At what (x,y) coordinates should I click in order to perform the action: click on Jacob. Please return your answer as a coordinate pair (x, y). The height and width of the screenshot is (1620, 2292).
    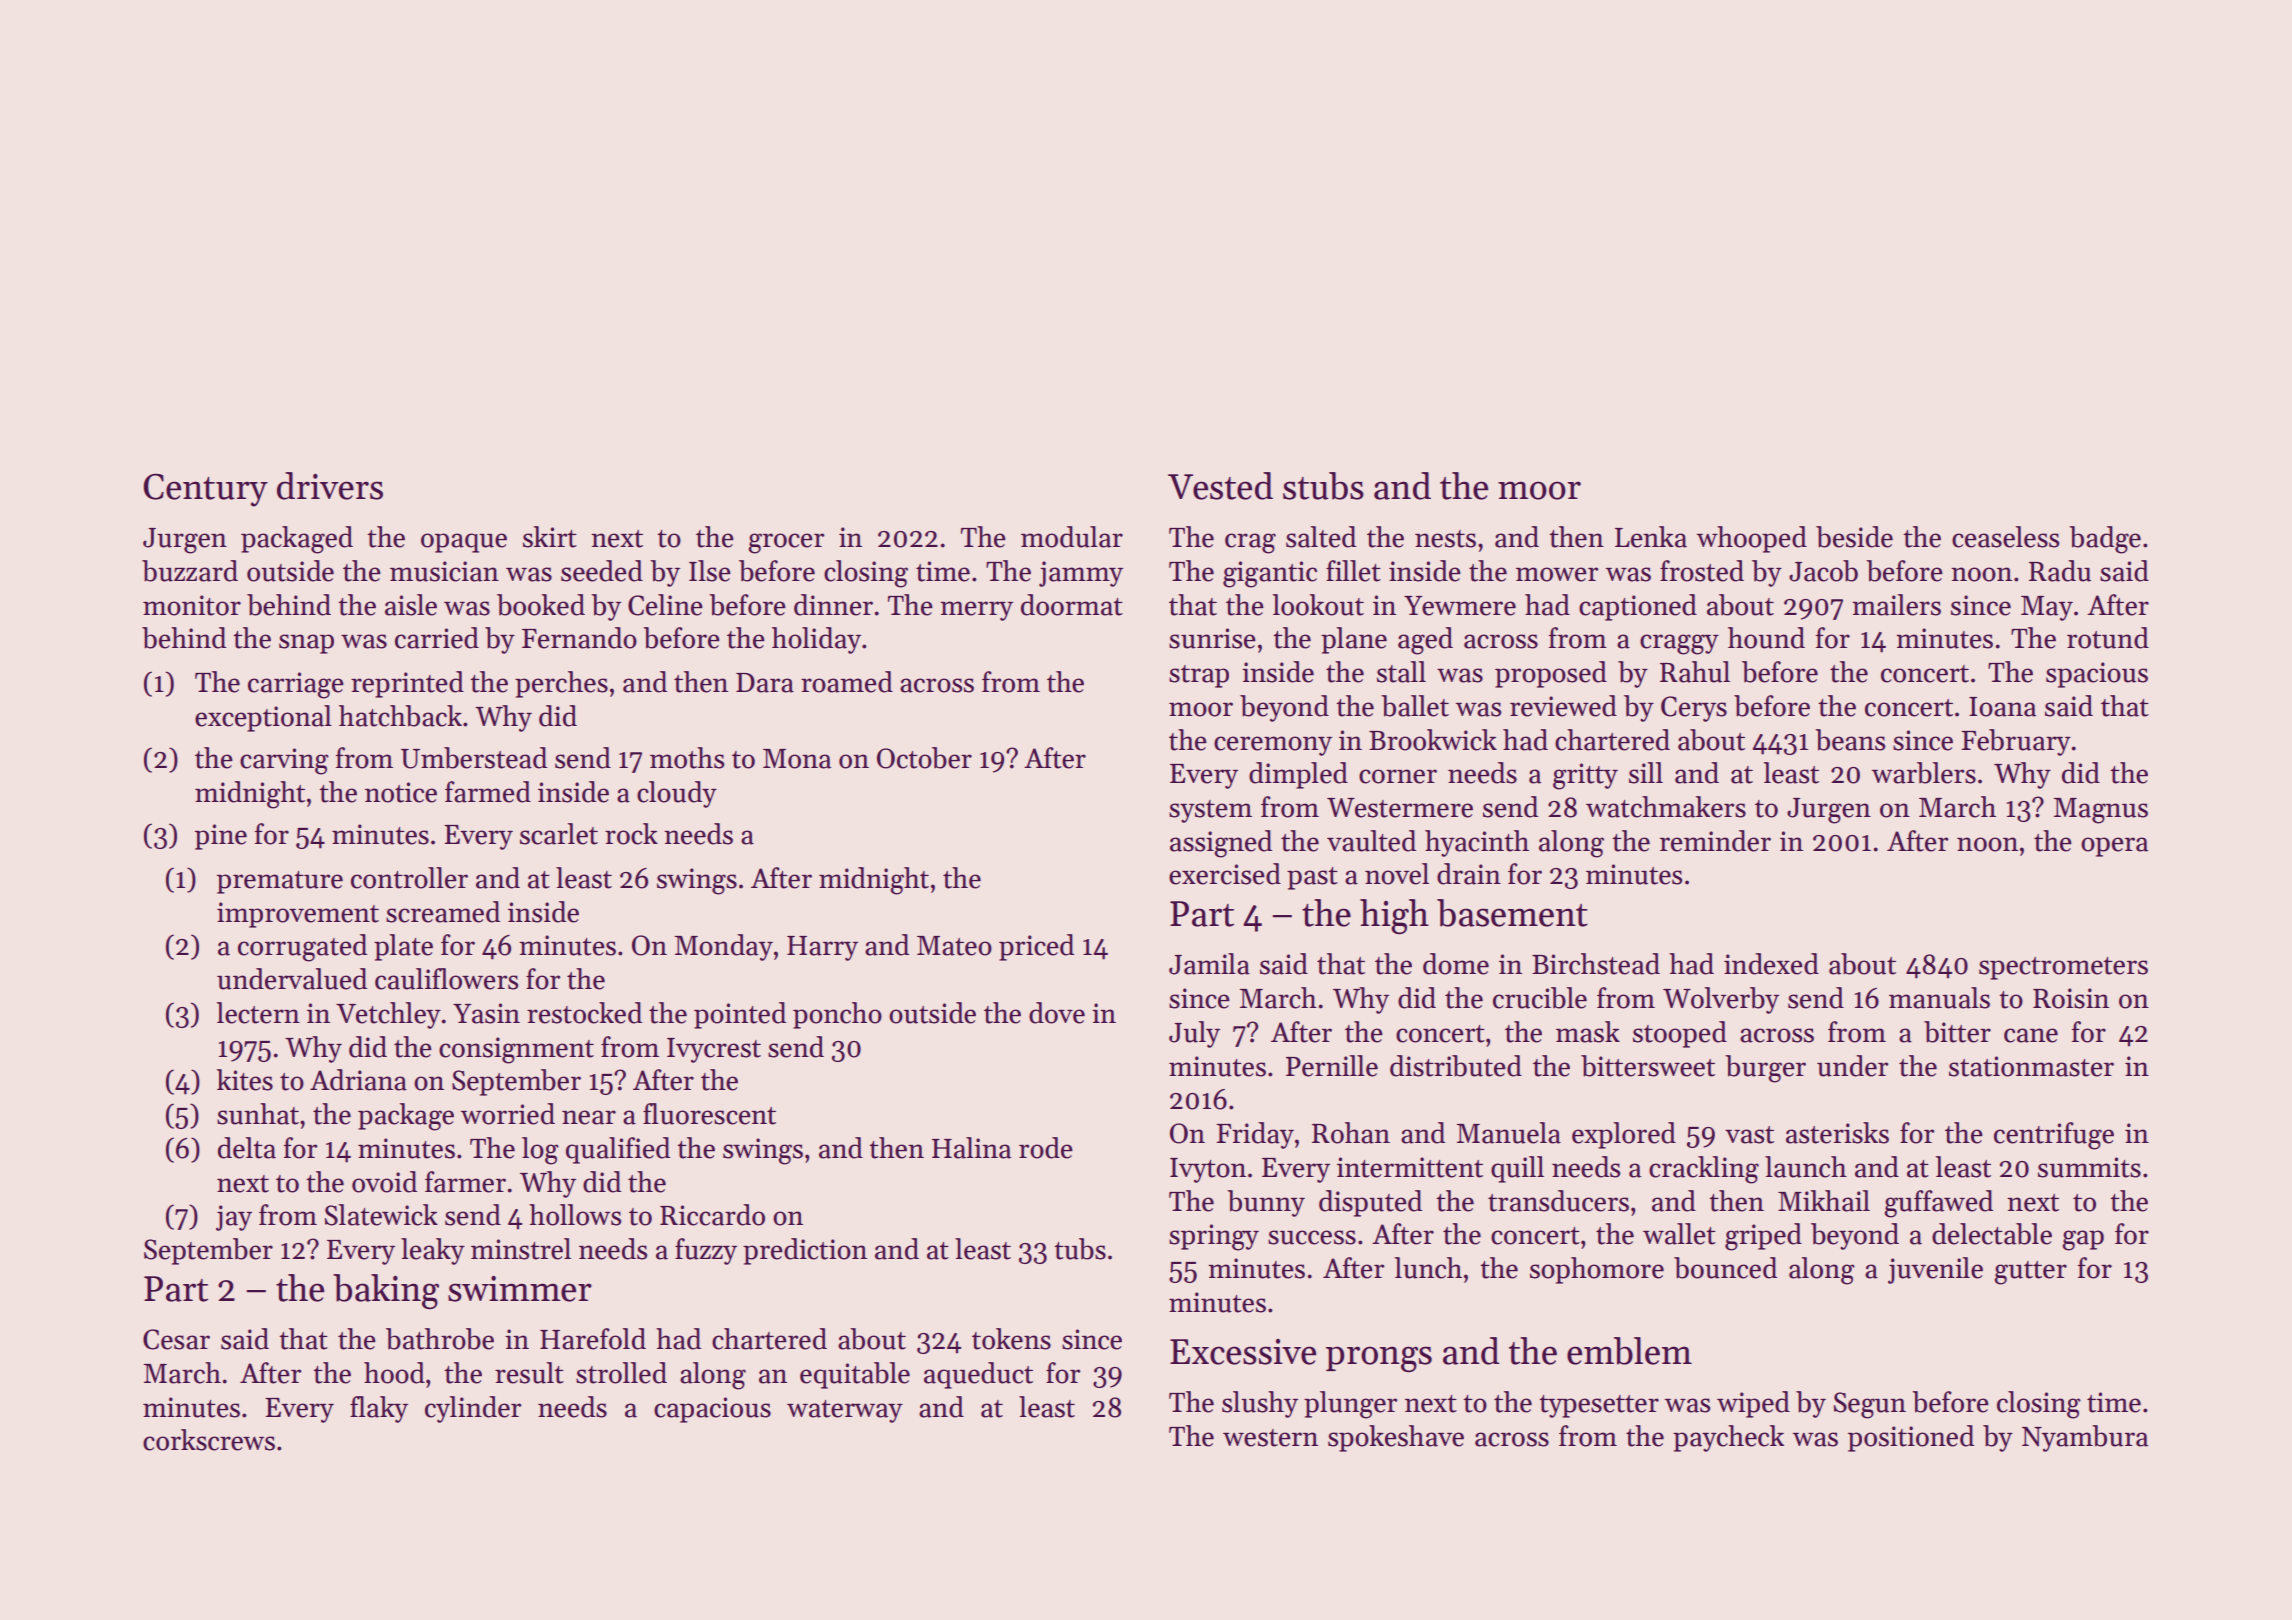
    Looking at the image, I should click on (1823, 571).
